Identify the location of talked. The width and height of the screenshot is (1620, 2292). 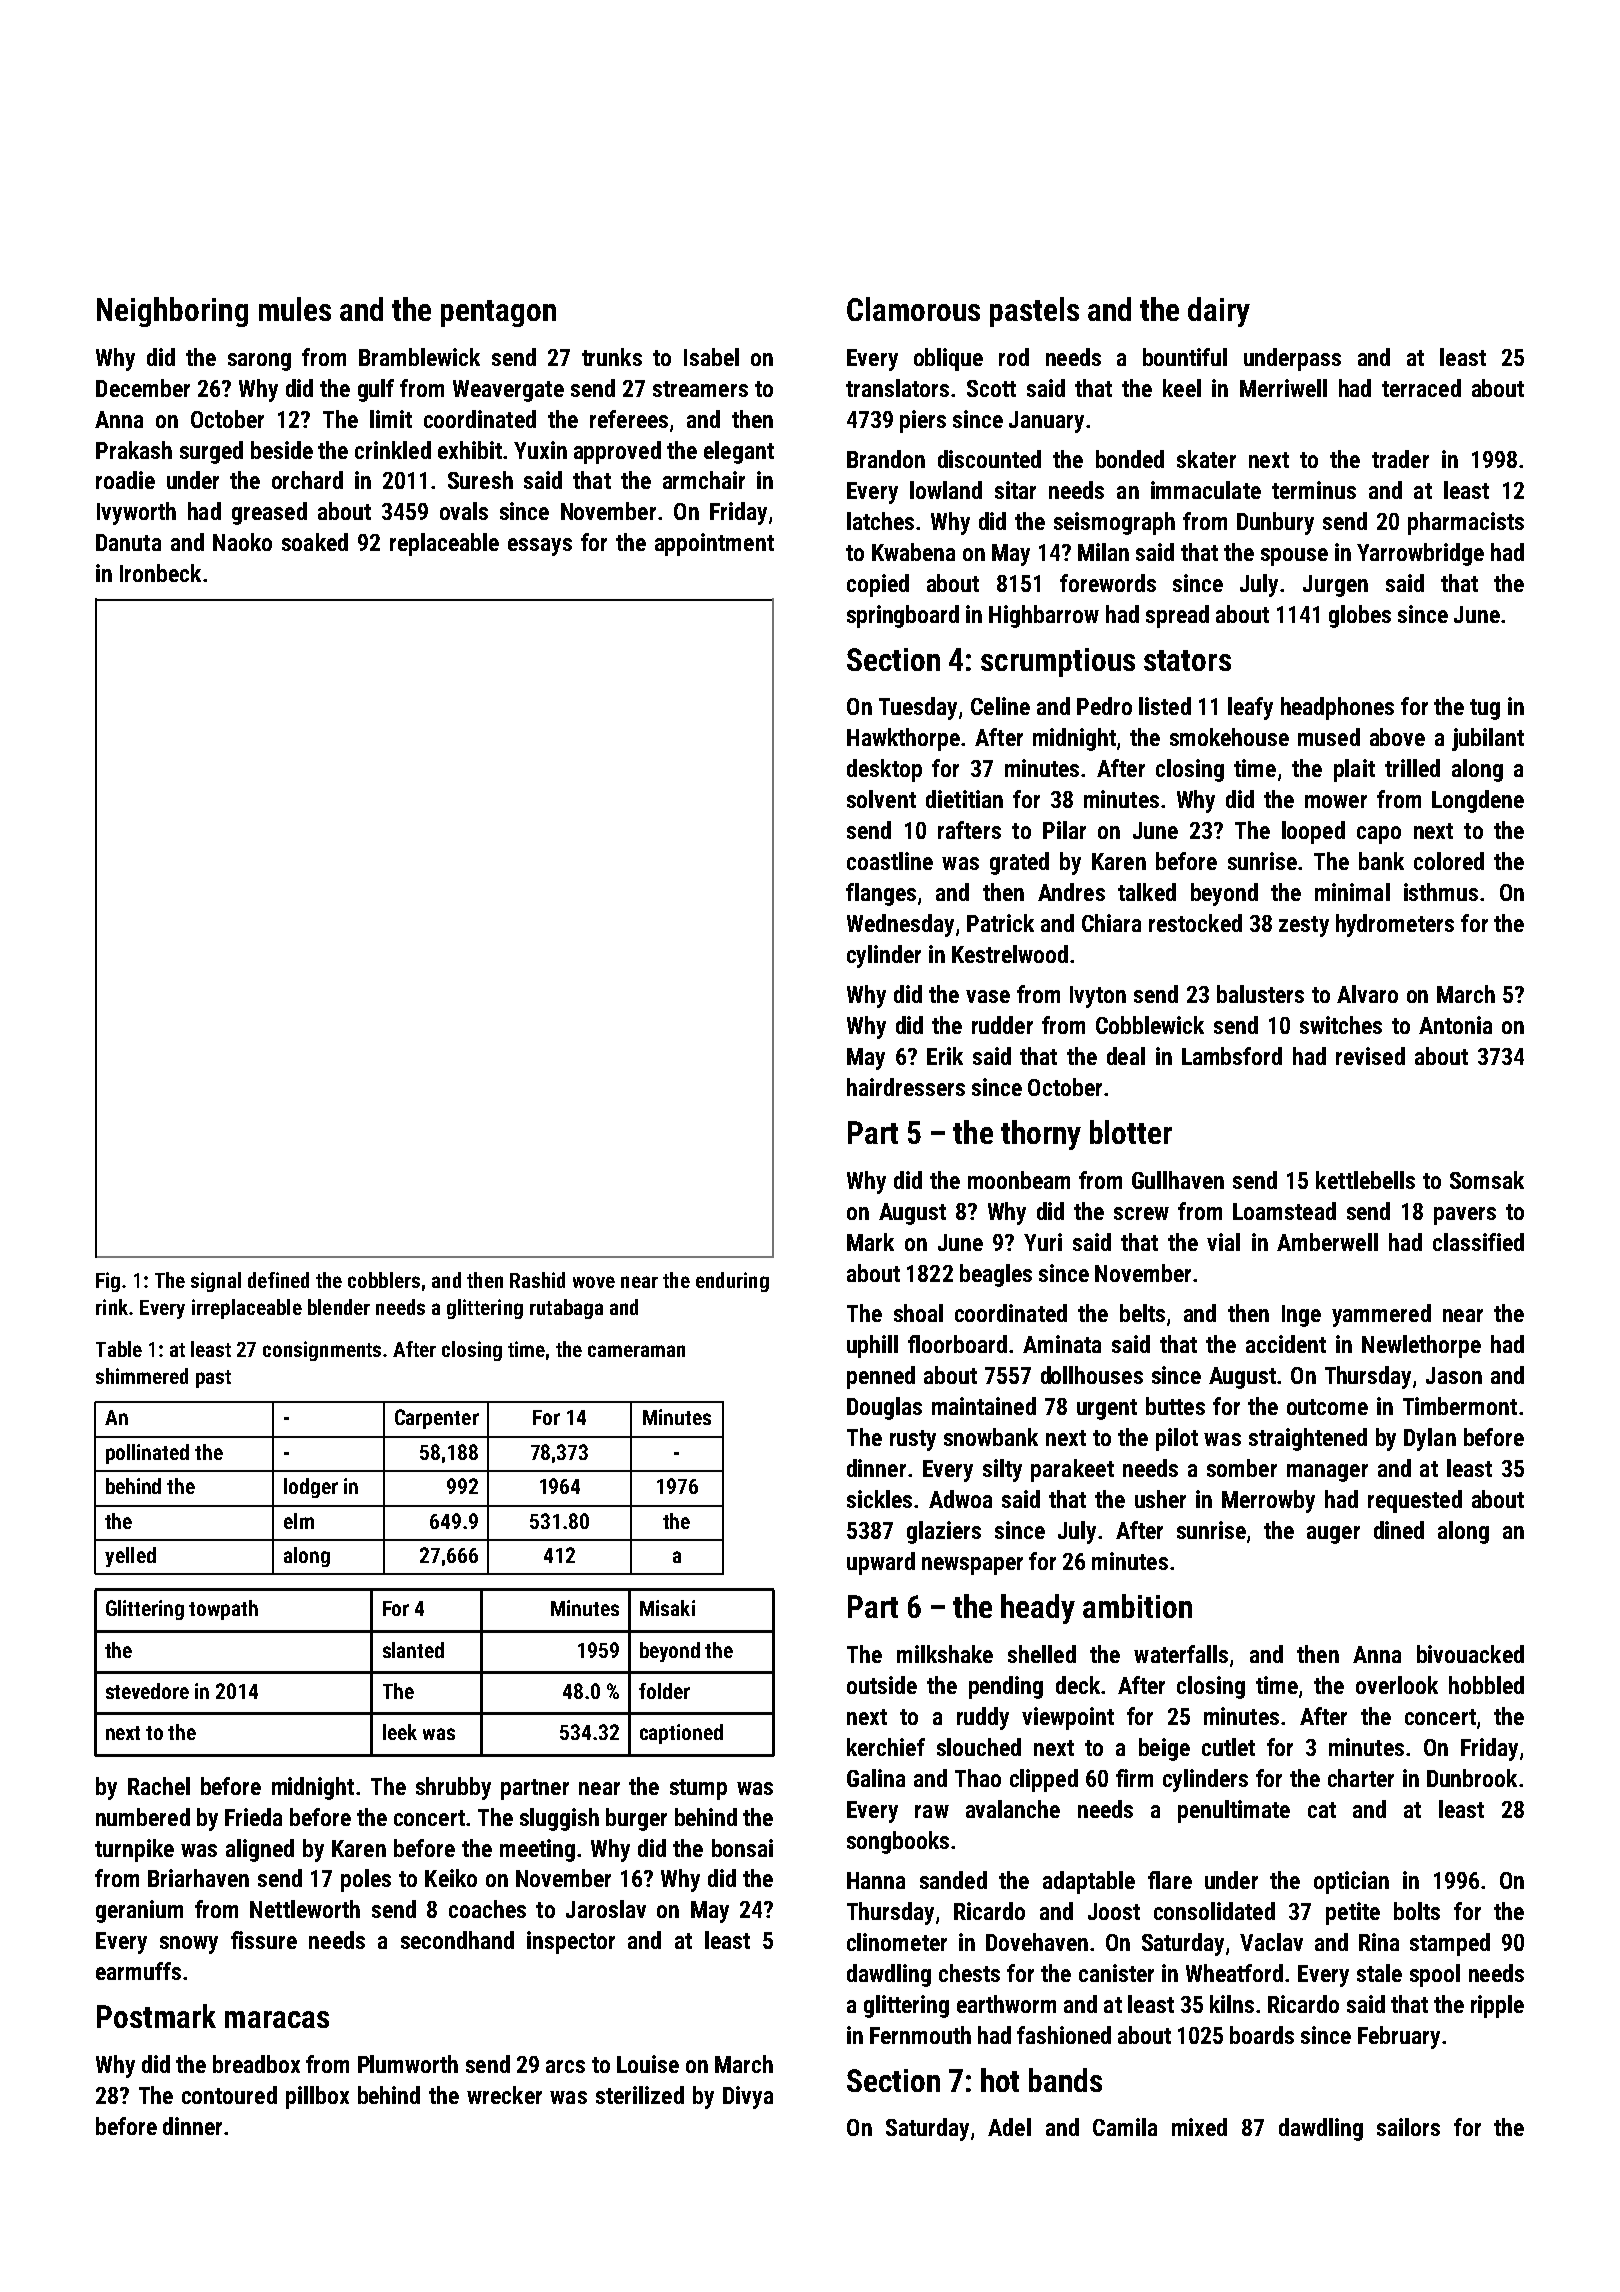
(1147, 892).
